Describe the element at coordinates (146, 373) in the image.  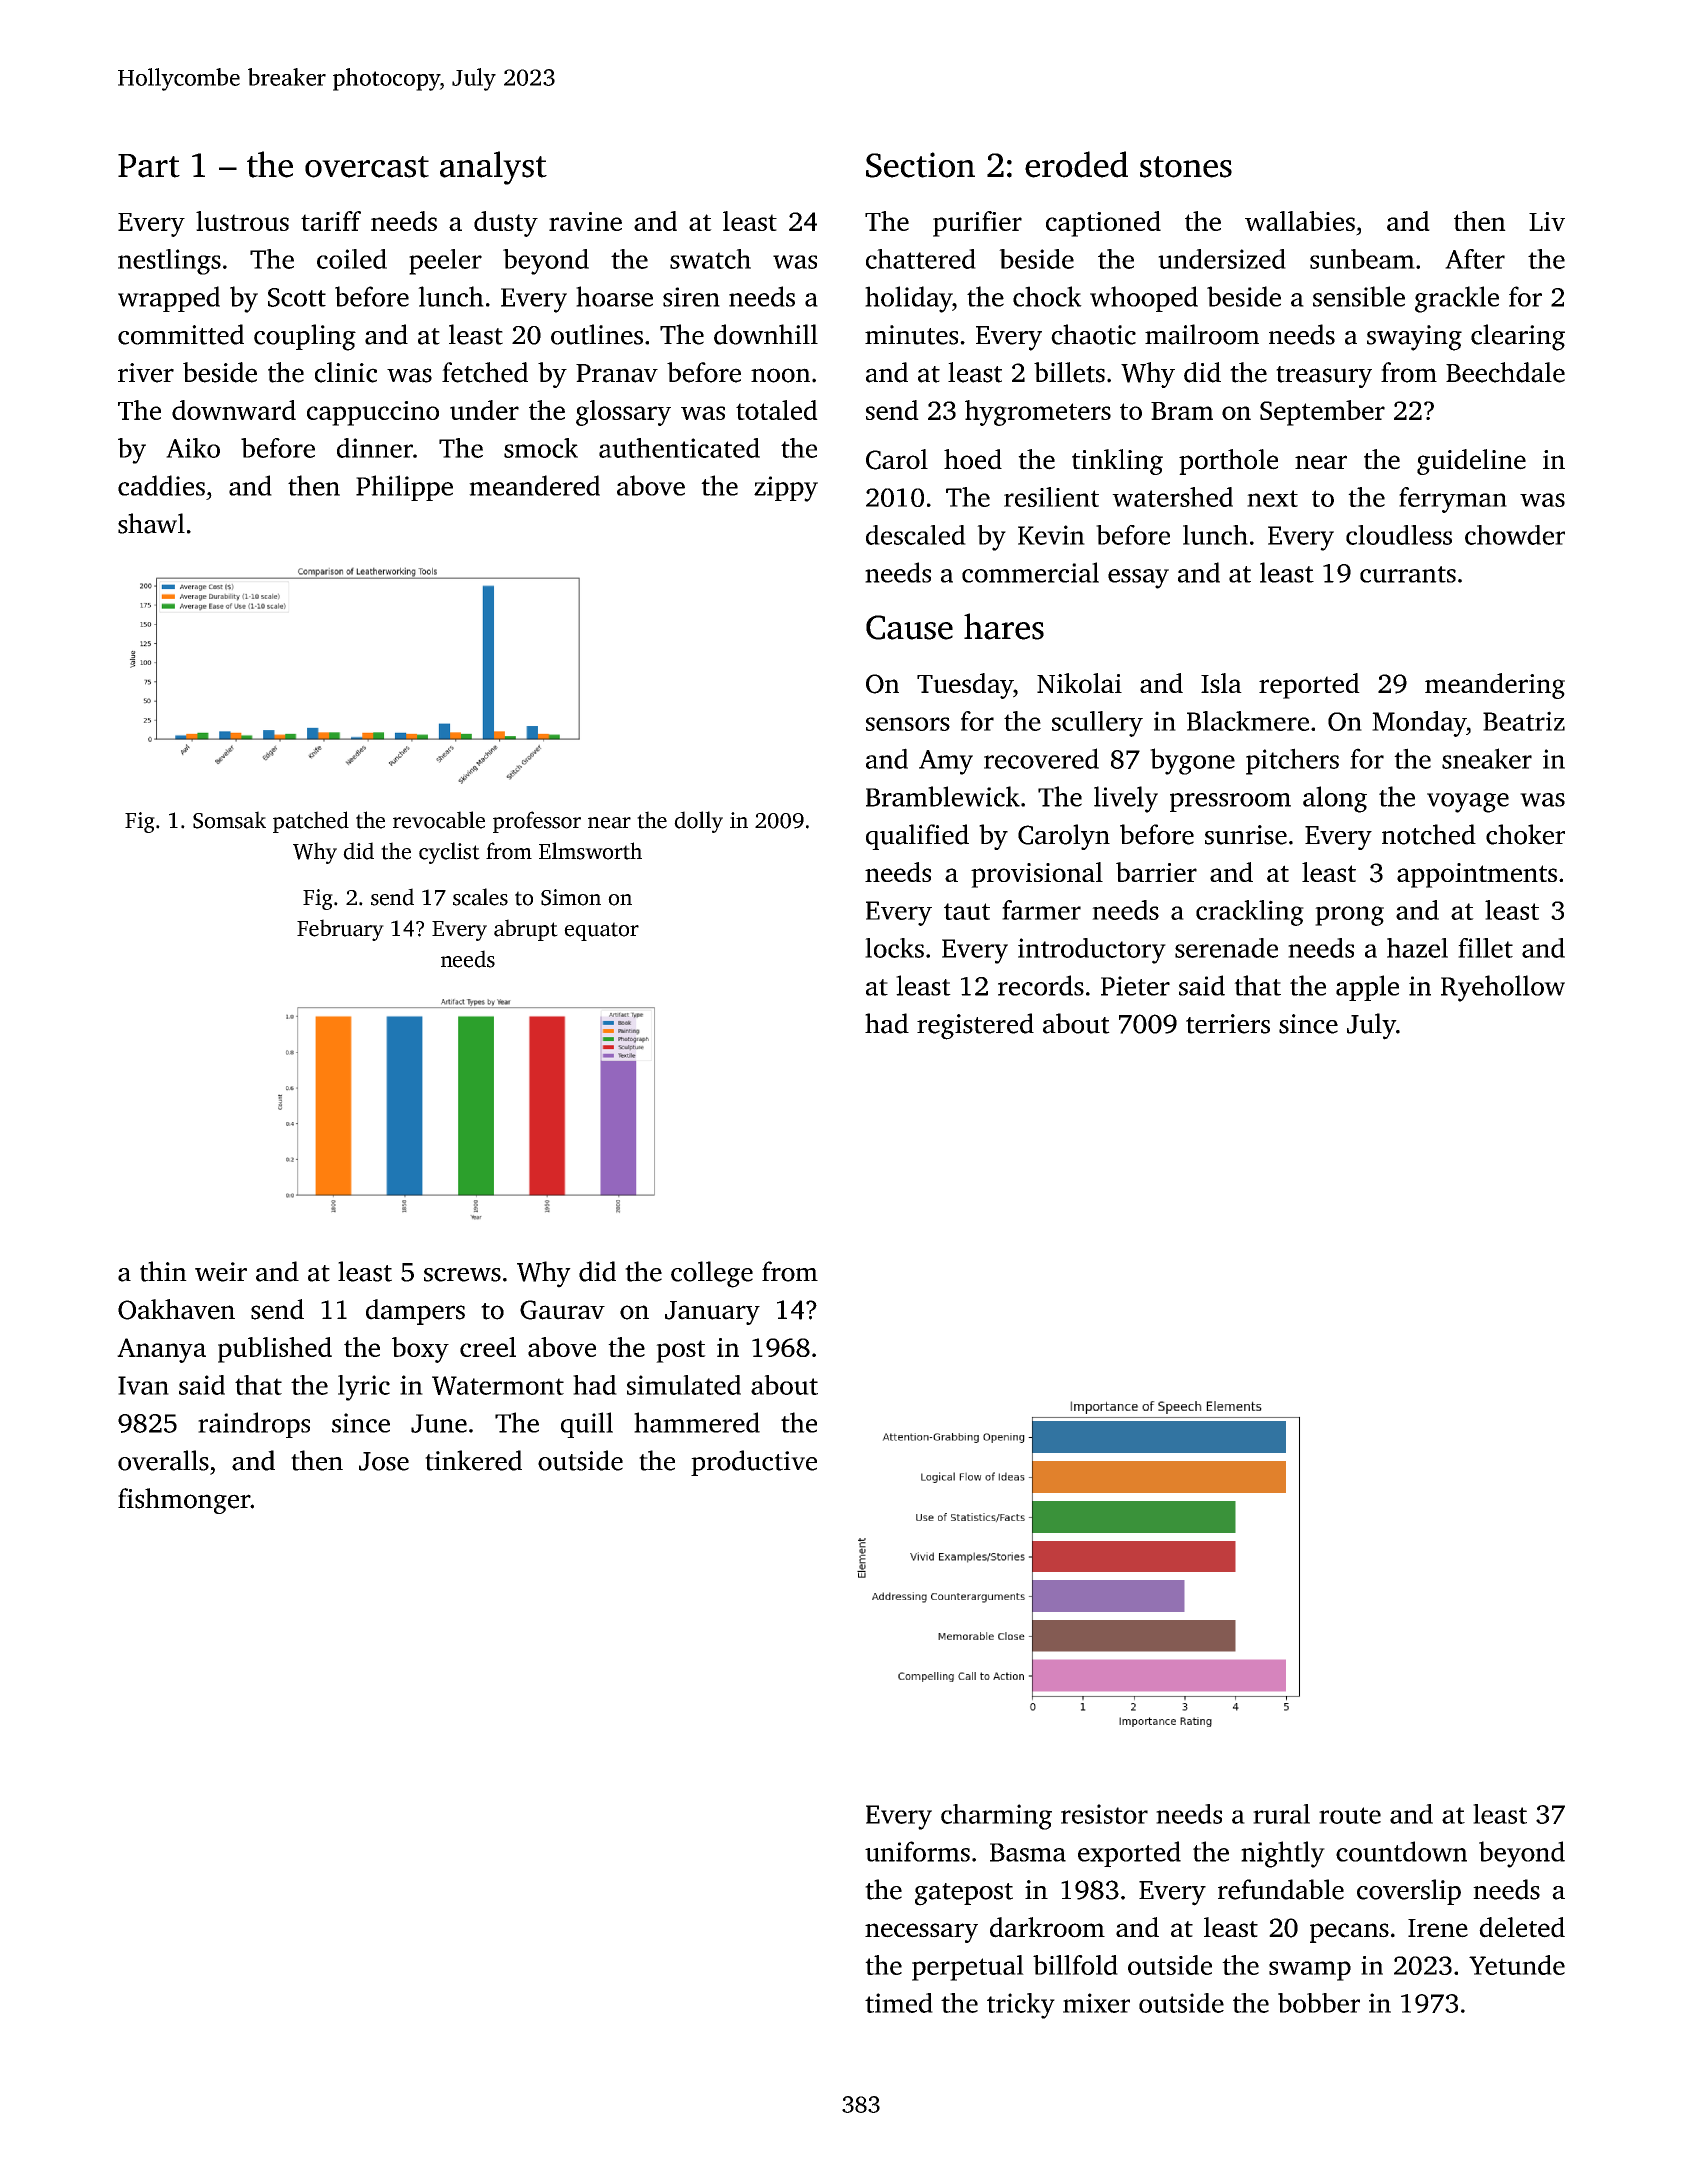
I see `river` at that location.
